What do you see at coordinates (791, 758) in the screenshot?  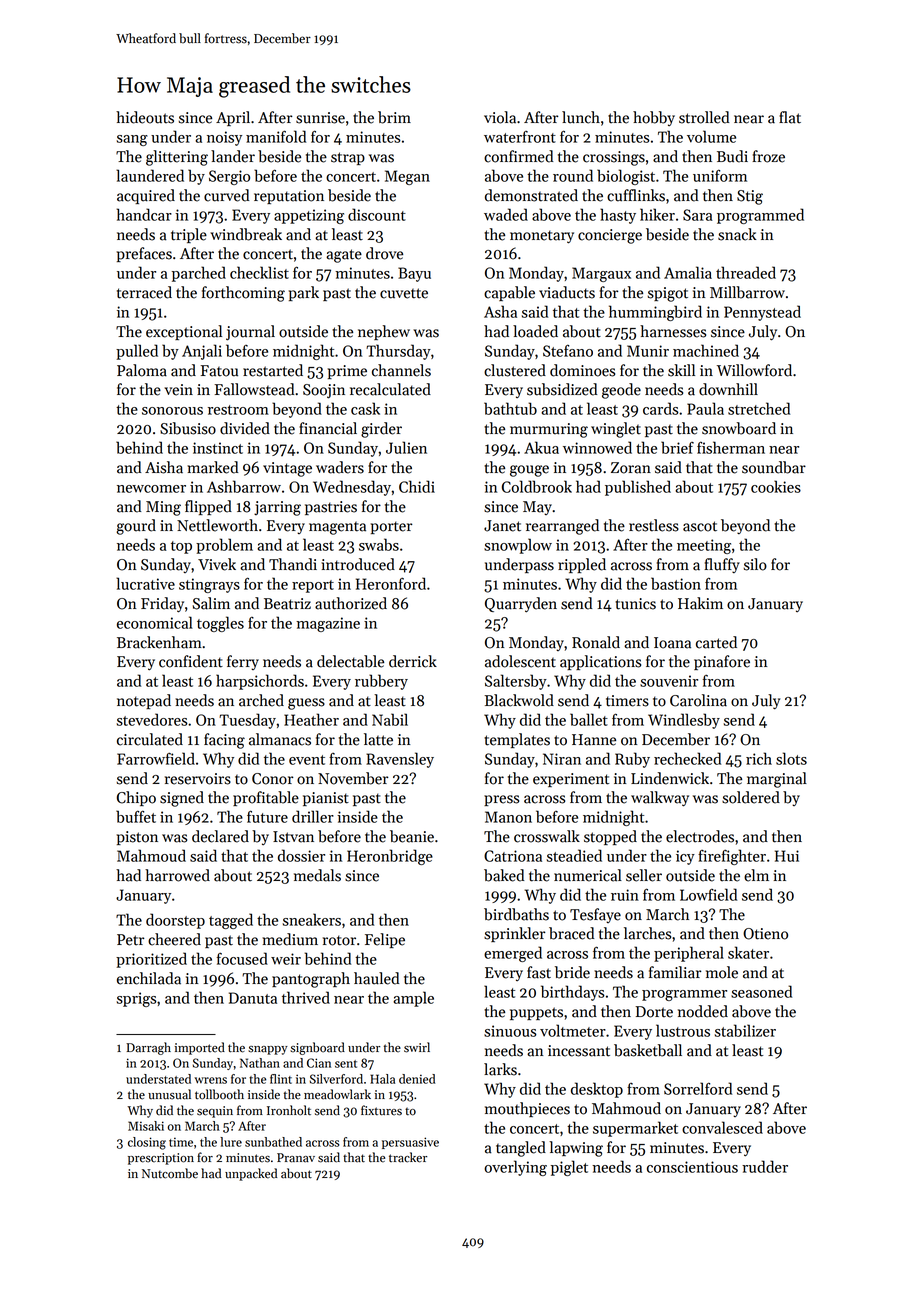 I see `slots` at bounding box center [791, 758].
